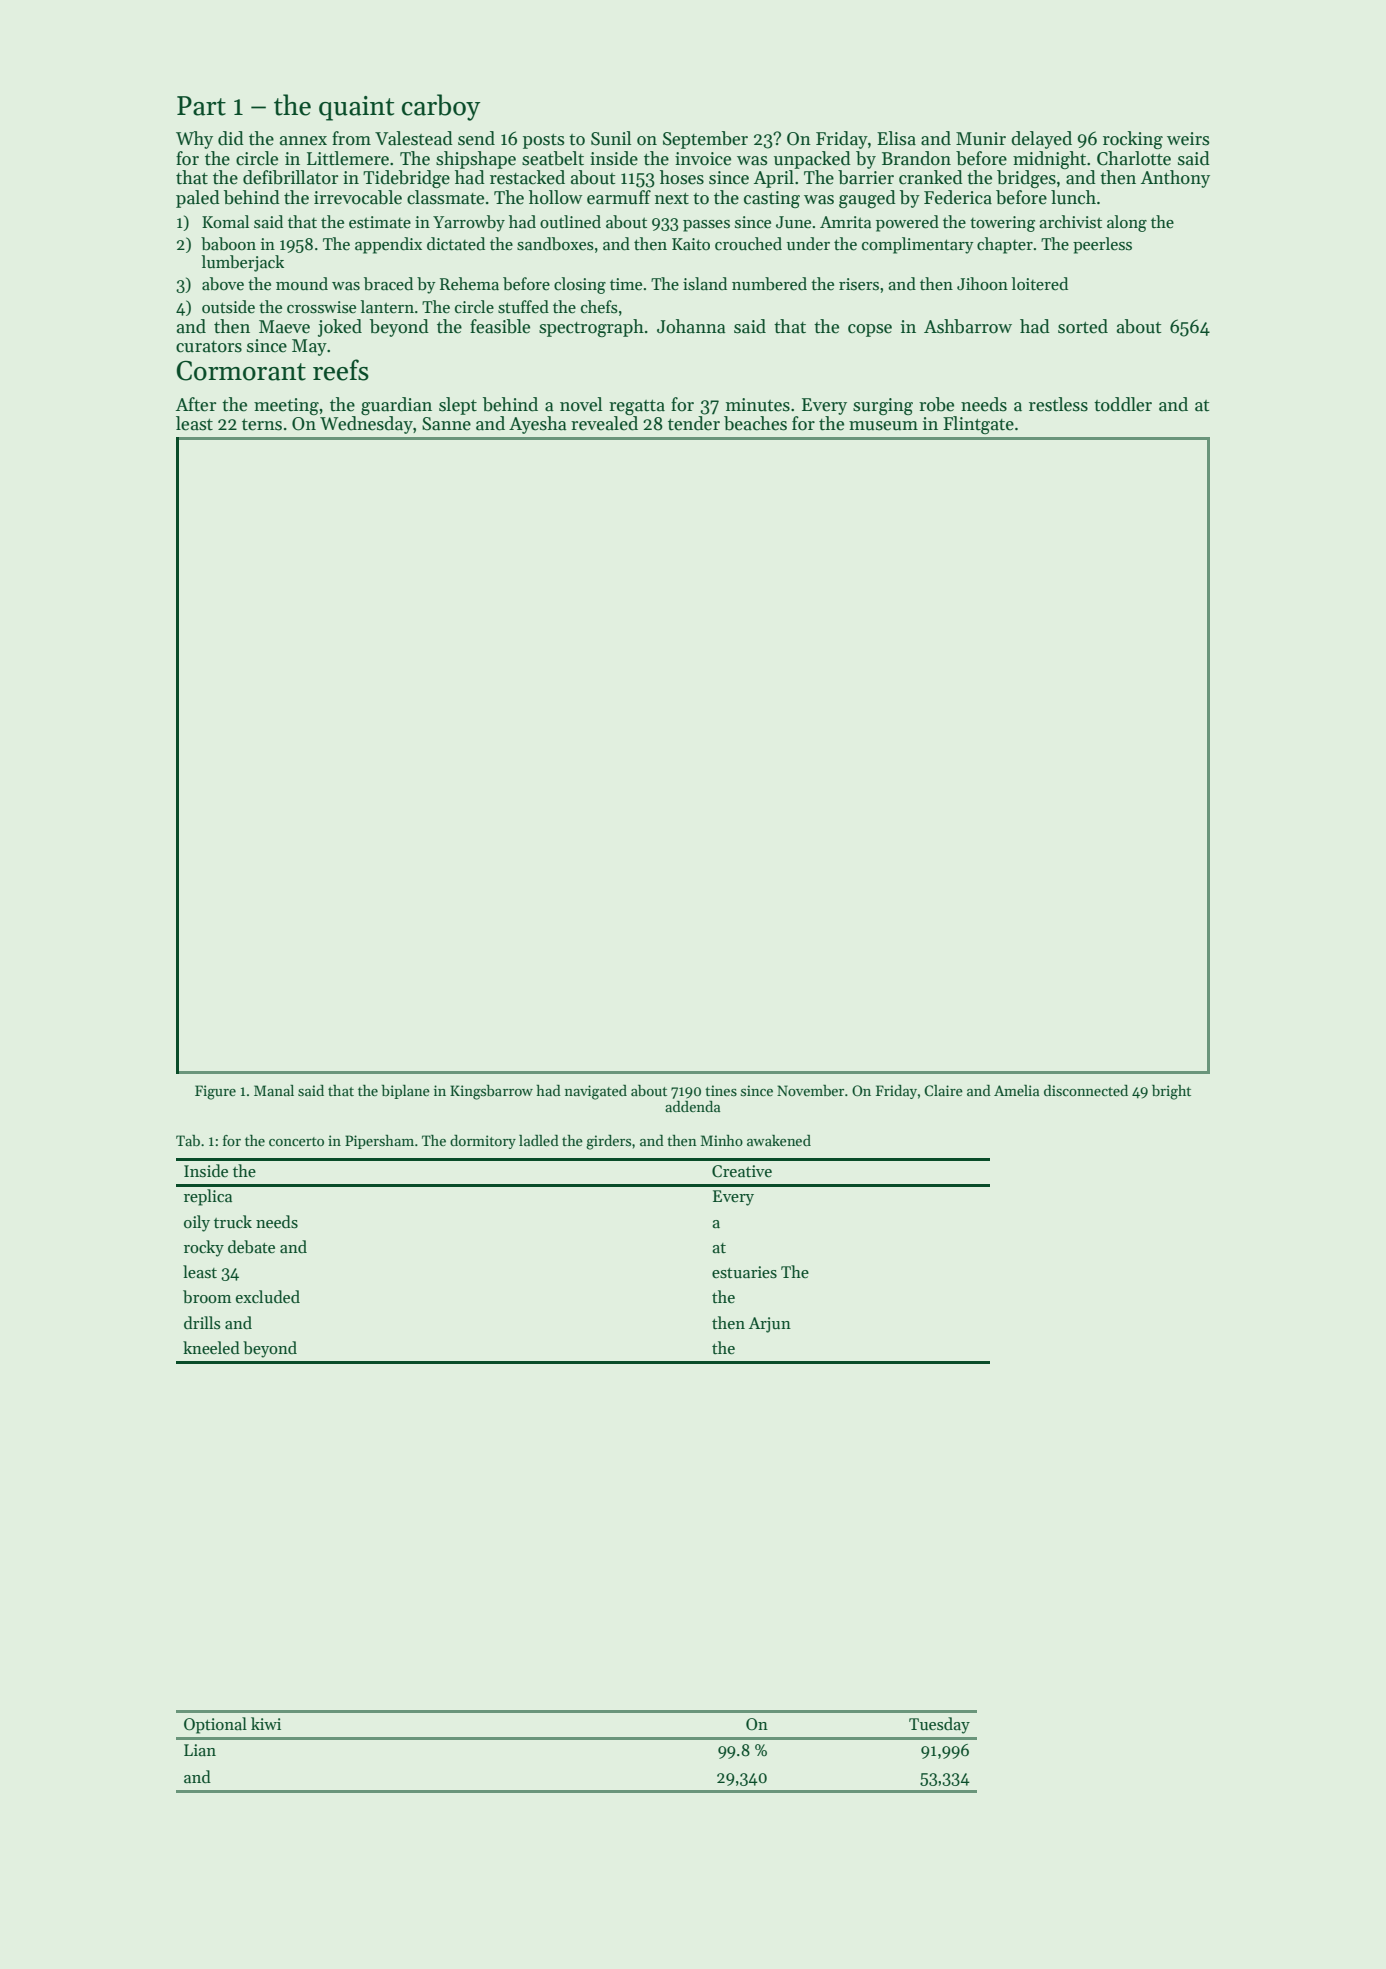 Image resolution: width=1386 pixels, height=1969 pixels. Describe the element at coordinates (1133, 140) in the screenshot. I see `rocking` at that location.
